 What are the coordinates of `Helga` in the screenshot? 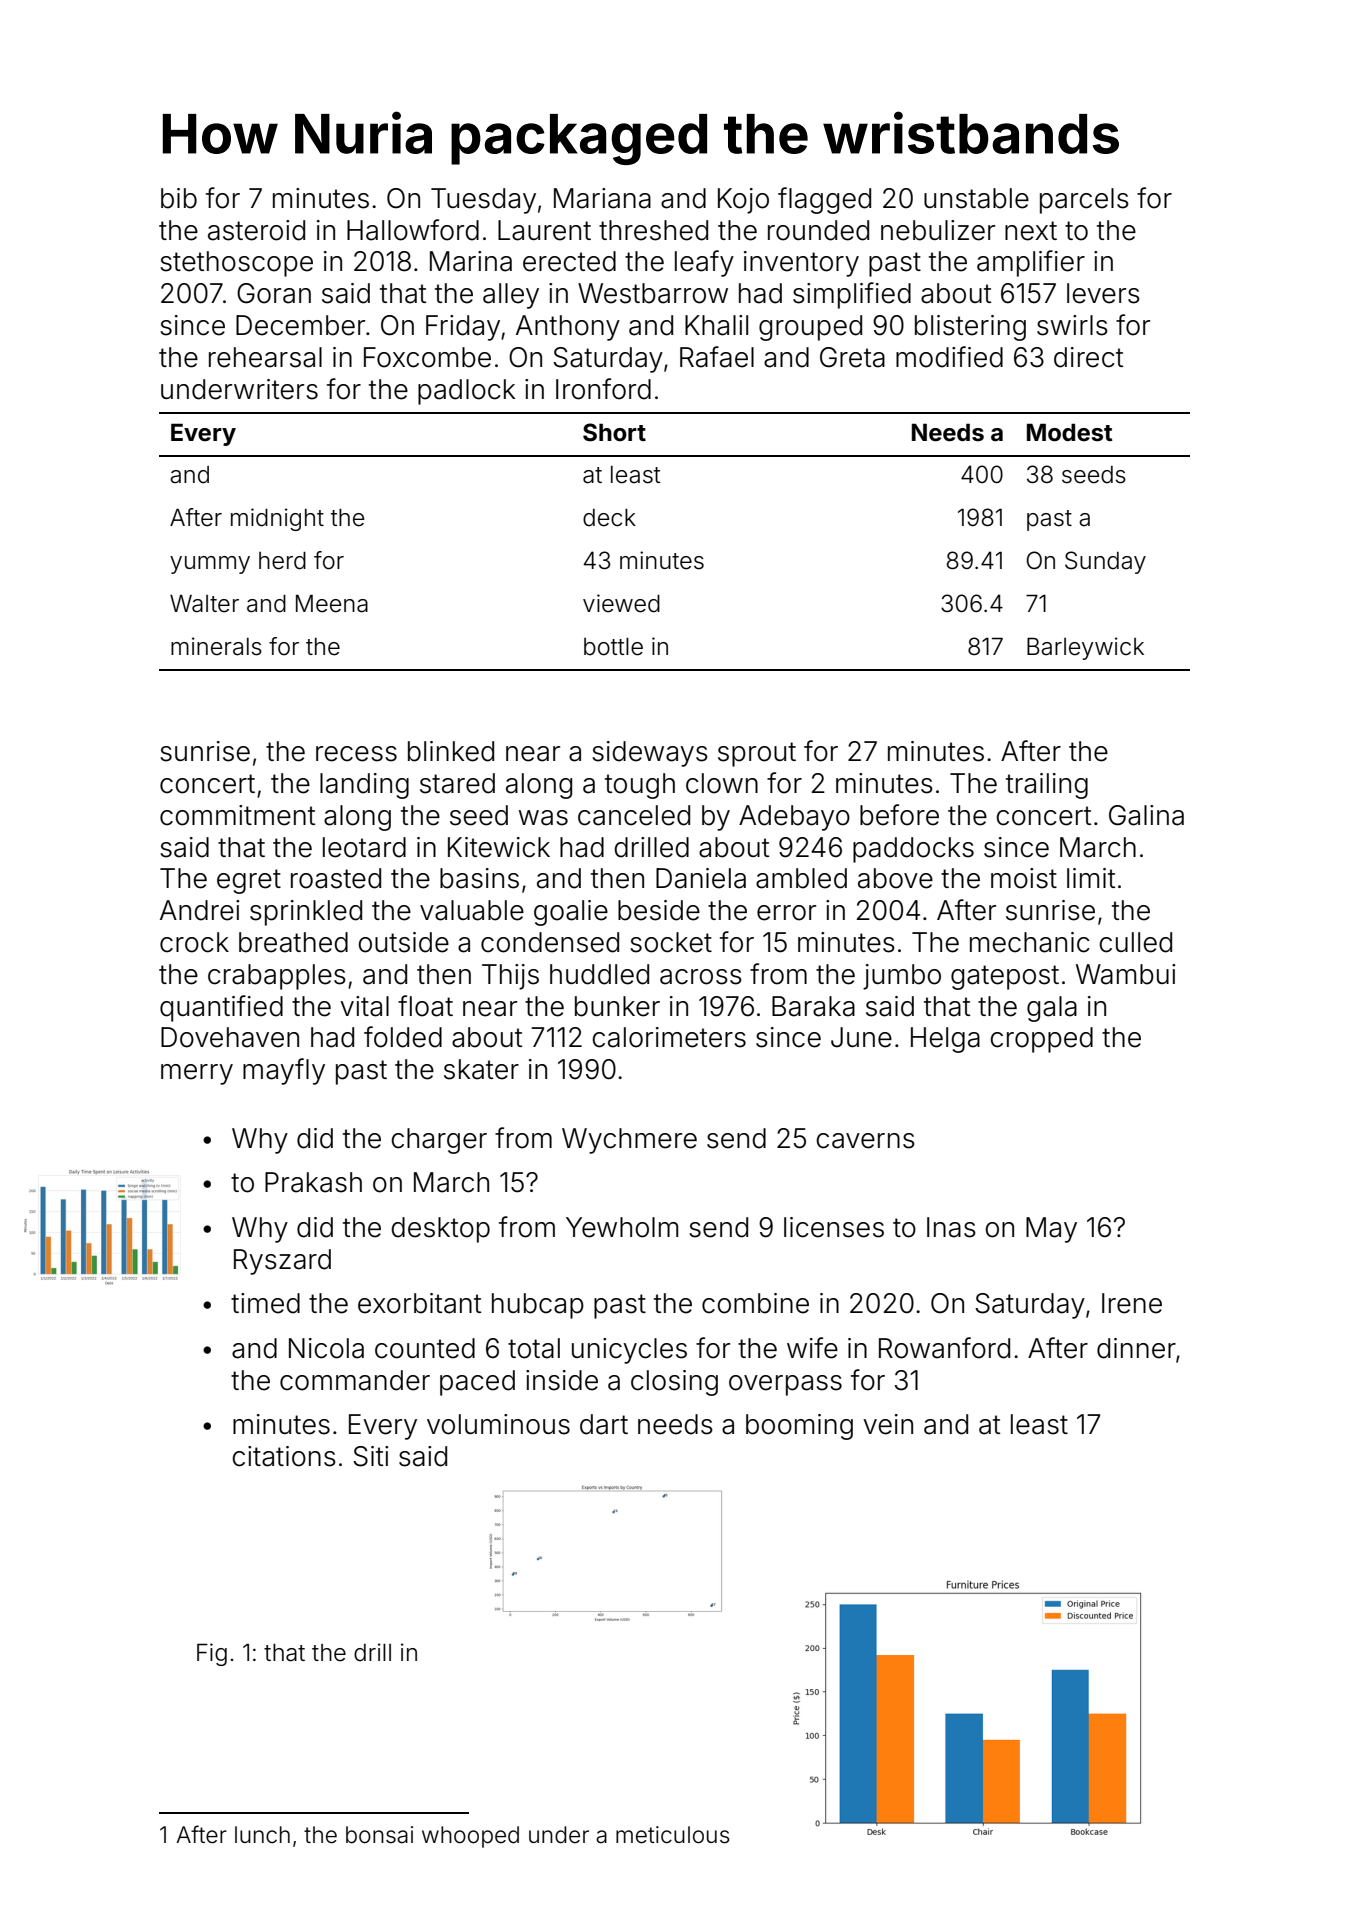 It's located at (945, 1040).
